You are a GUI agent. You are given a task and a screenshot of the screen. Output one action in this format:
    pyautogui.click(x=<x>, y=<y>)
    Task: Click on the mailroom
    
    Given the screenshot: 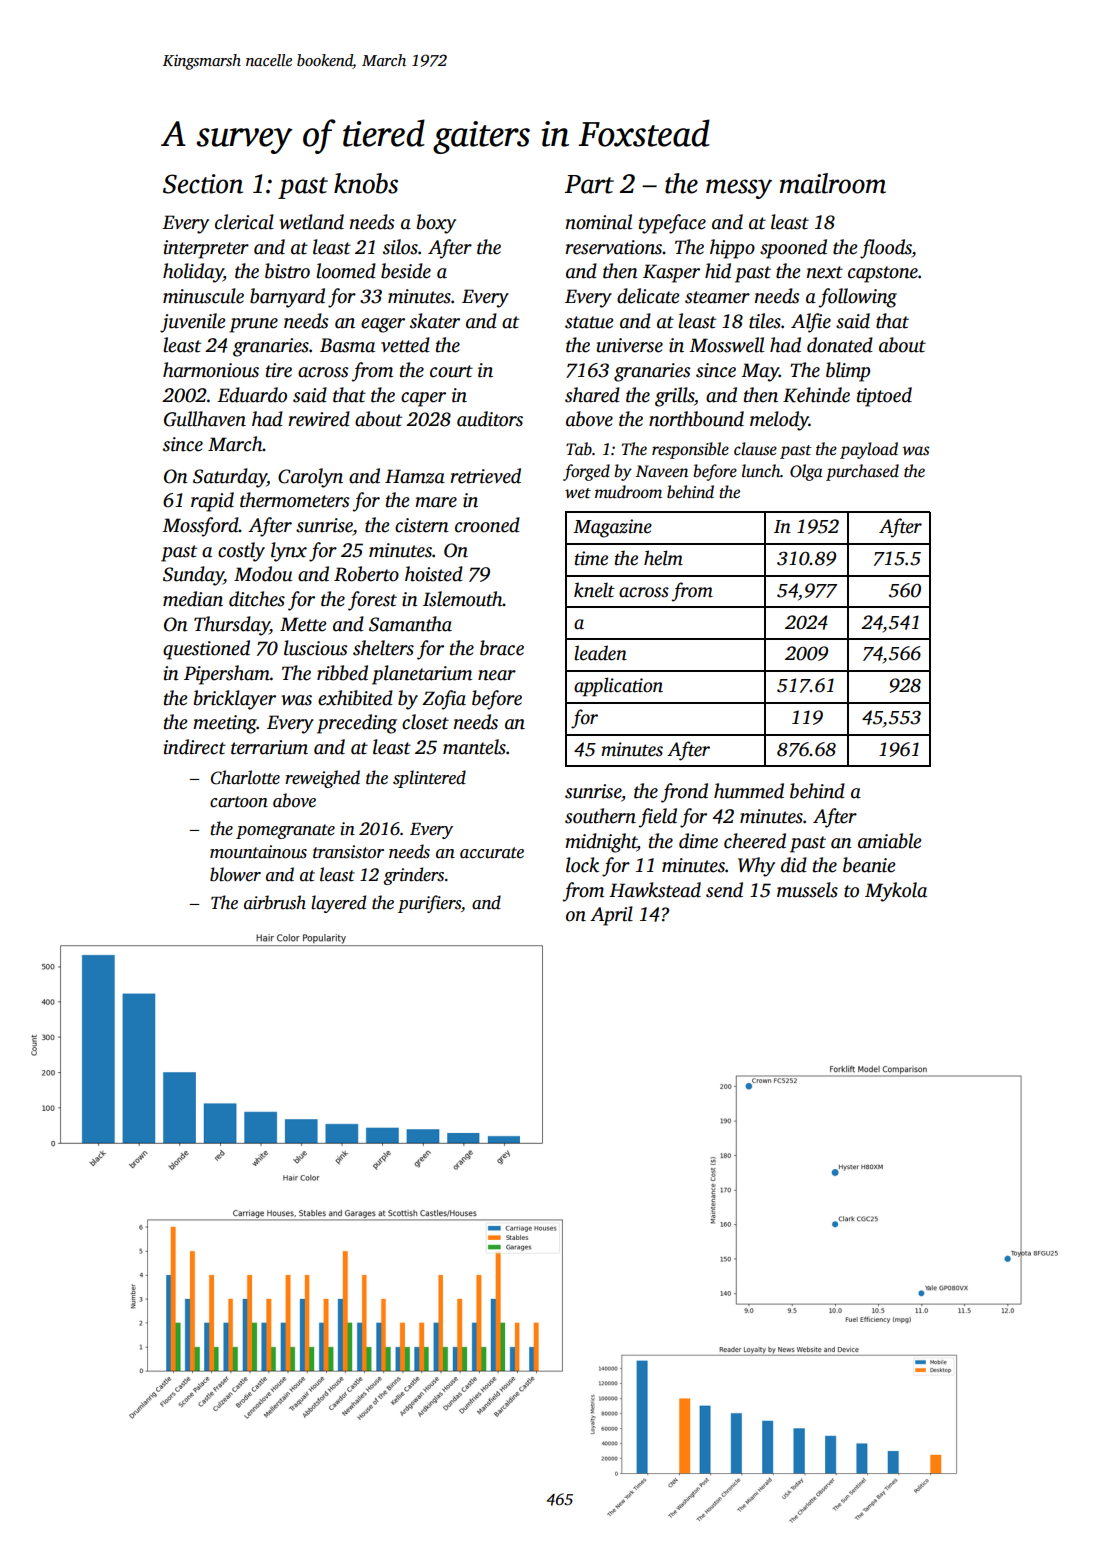 What is the action you would take?
    pyautogui.click(x=833, y=183)
